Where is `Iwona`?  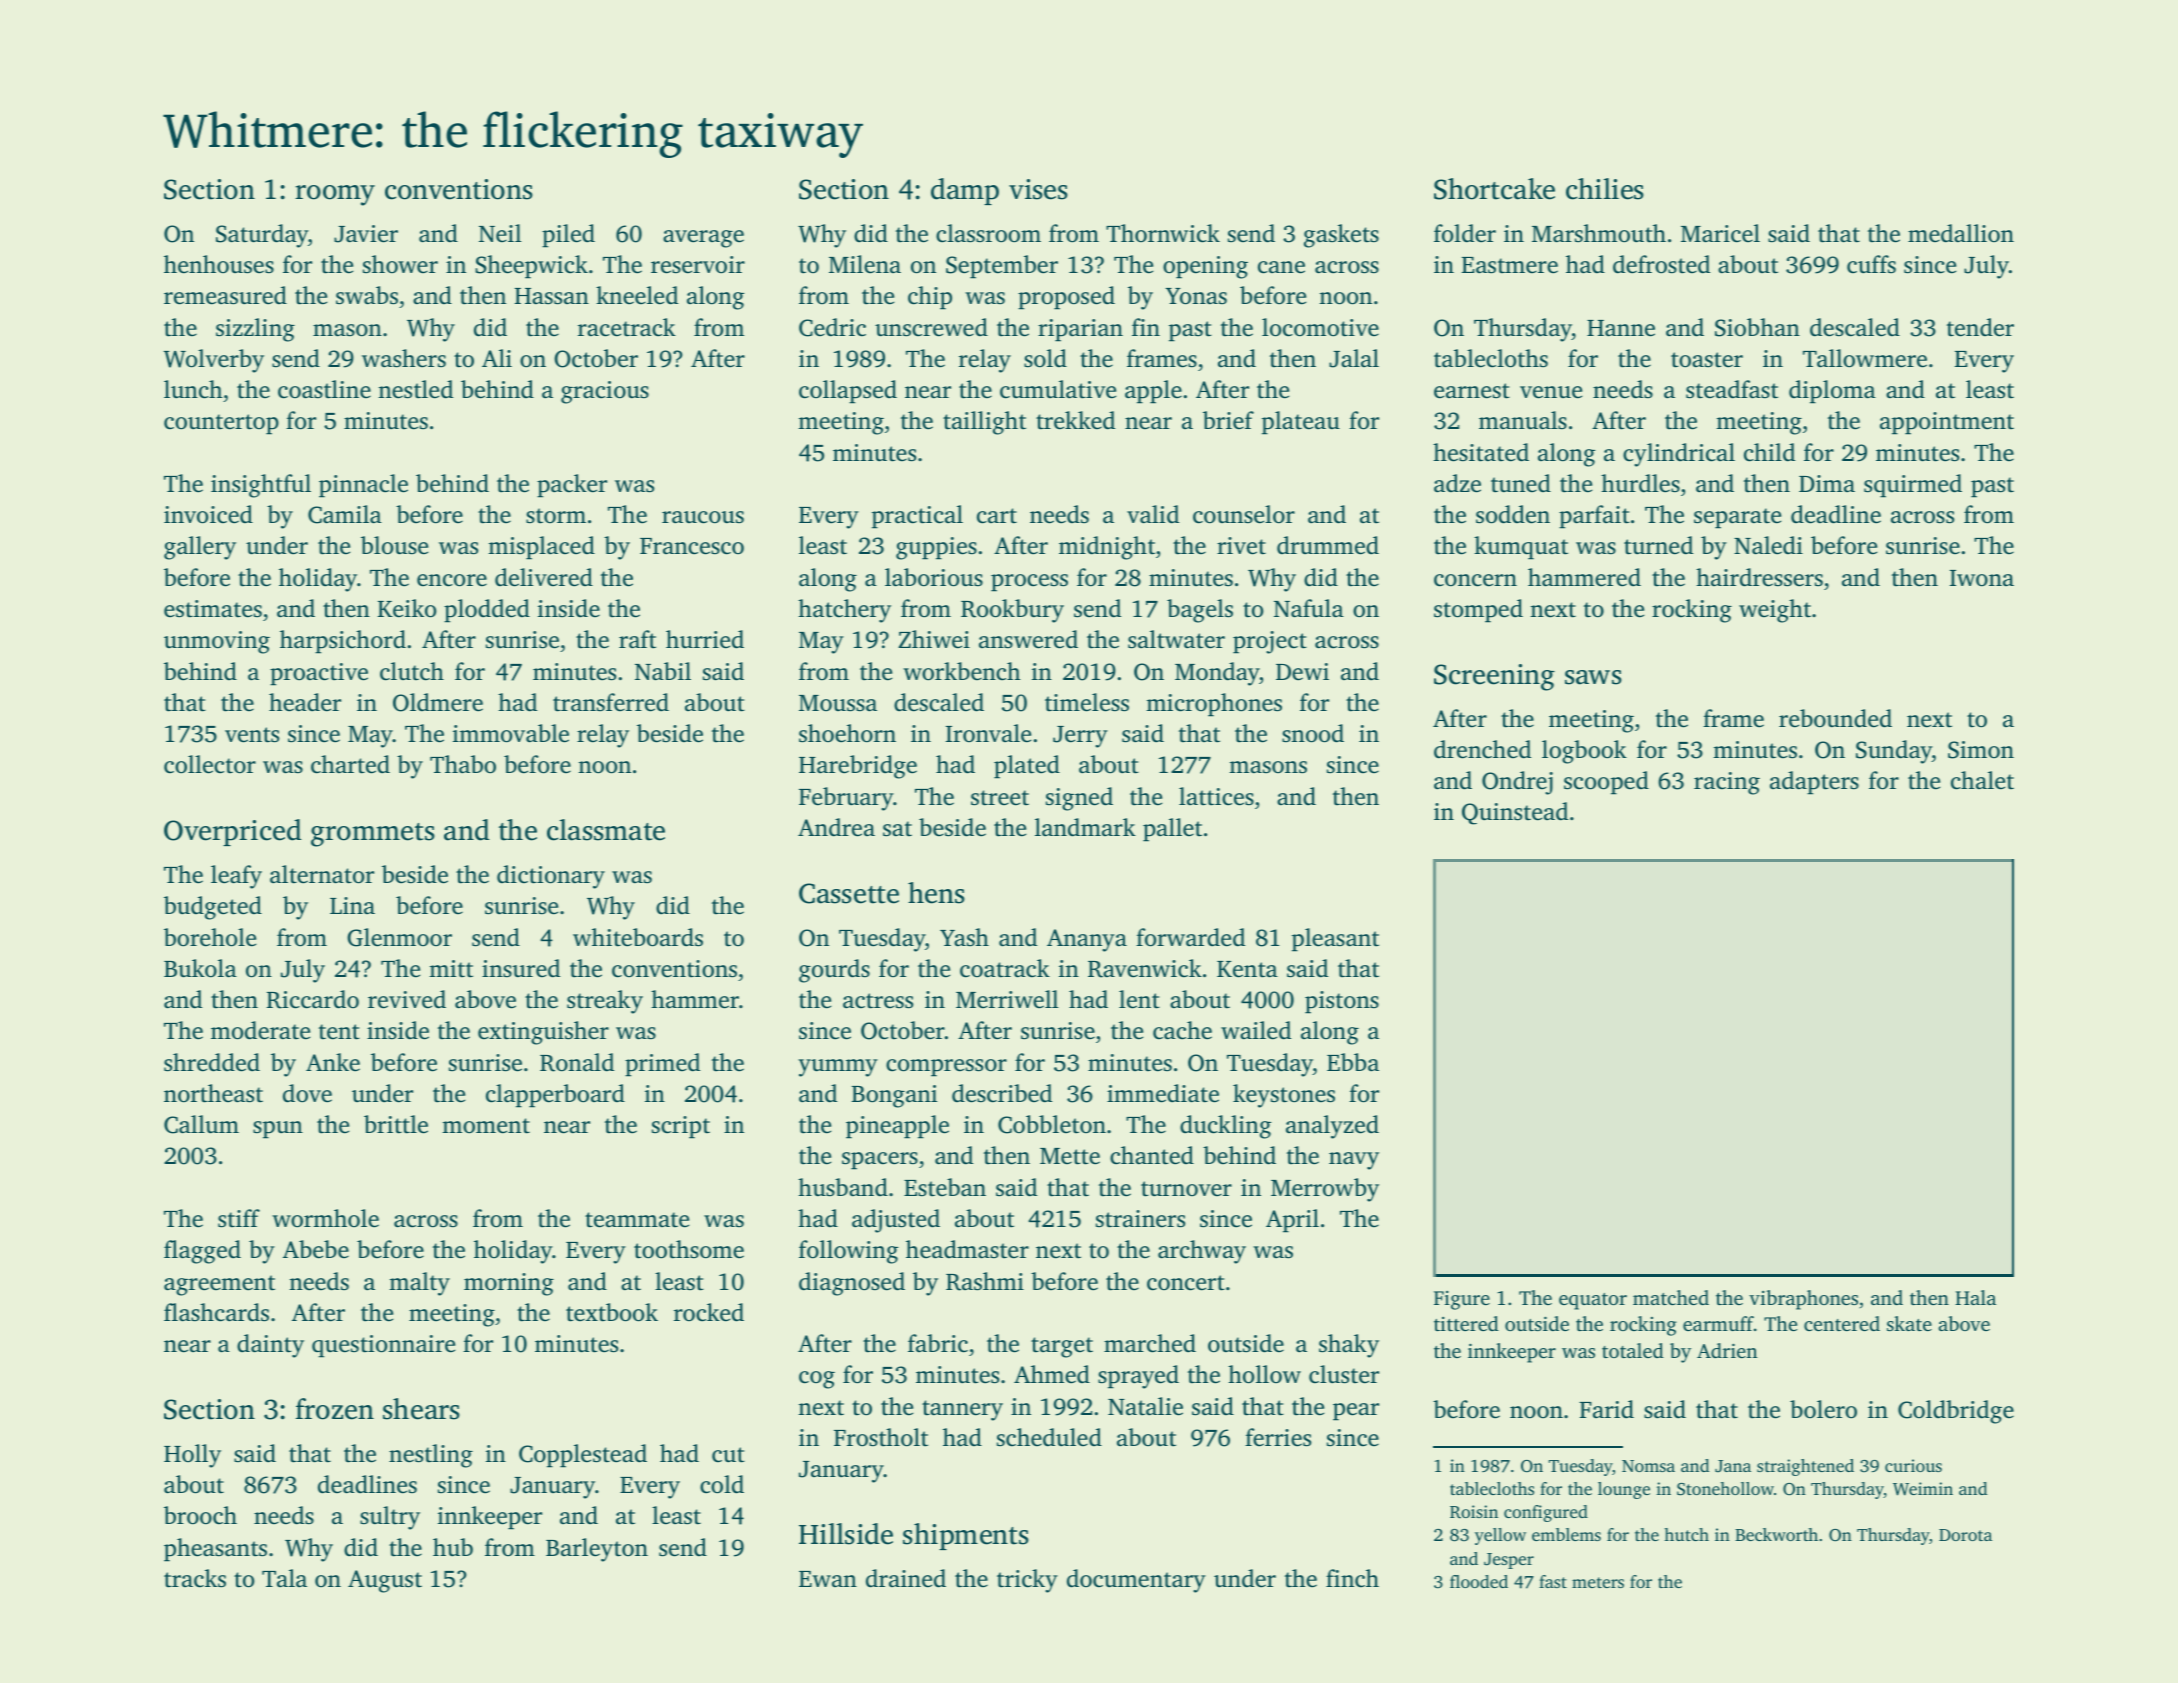 Iwona is located at coordinates (1982, 578).
